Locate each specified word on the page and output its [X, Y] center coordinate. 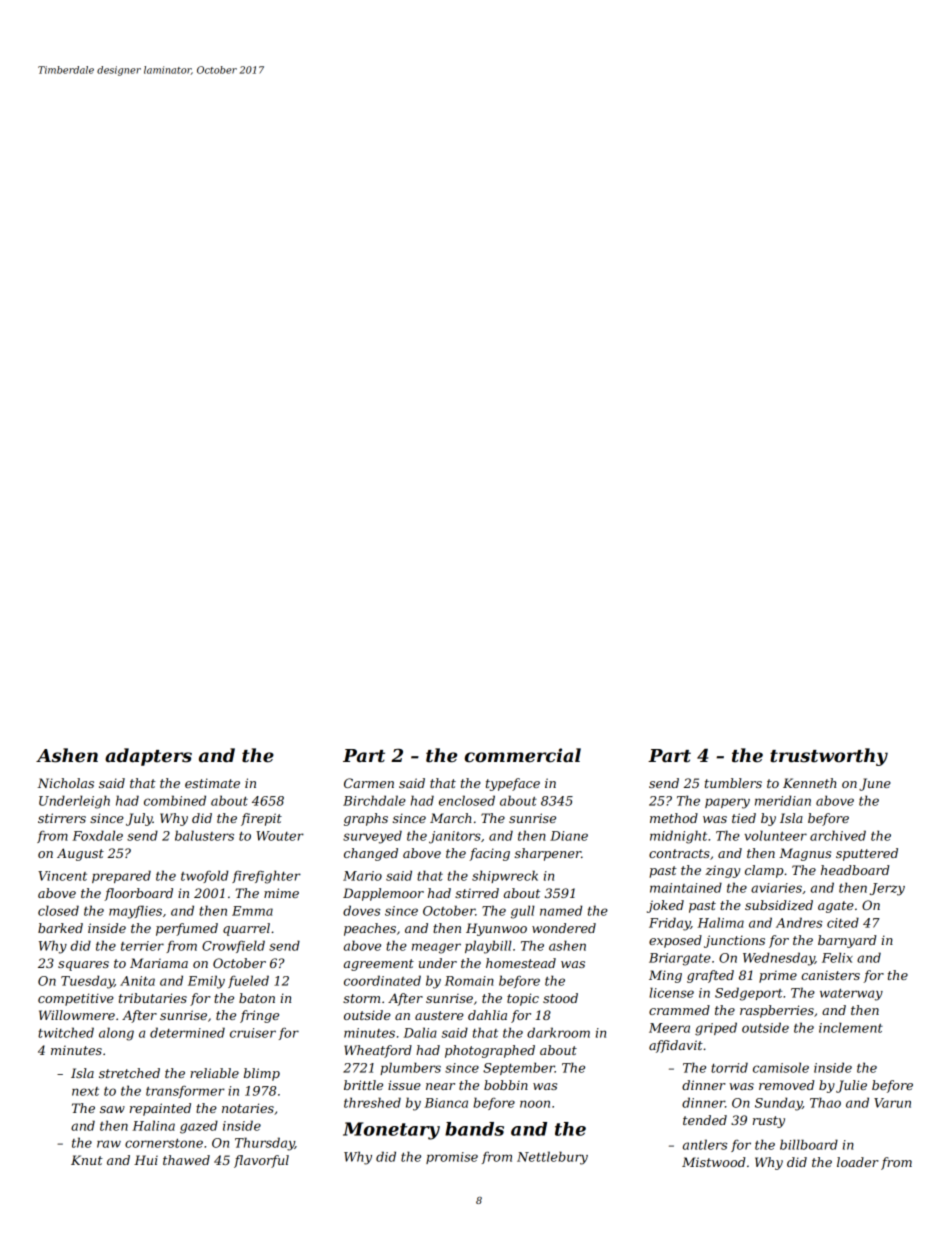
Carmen [369, 783]
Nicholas [65, 783]
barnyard [847, 941]
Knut [87, 1160]
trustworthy [829, 757]
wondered [564, 928]
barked [60, 928]
